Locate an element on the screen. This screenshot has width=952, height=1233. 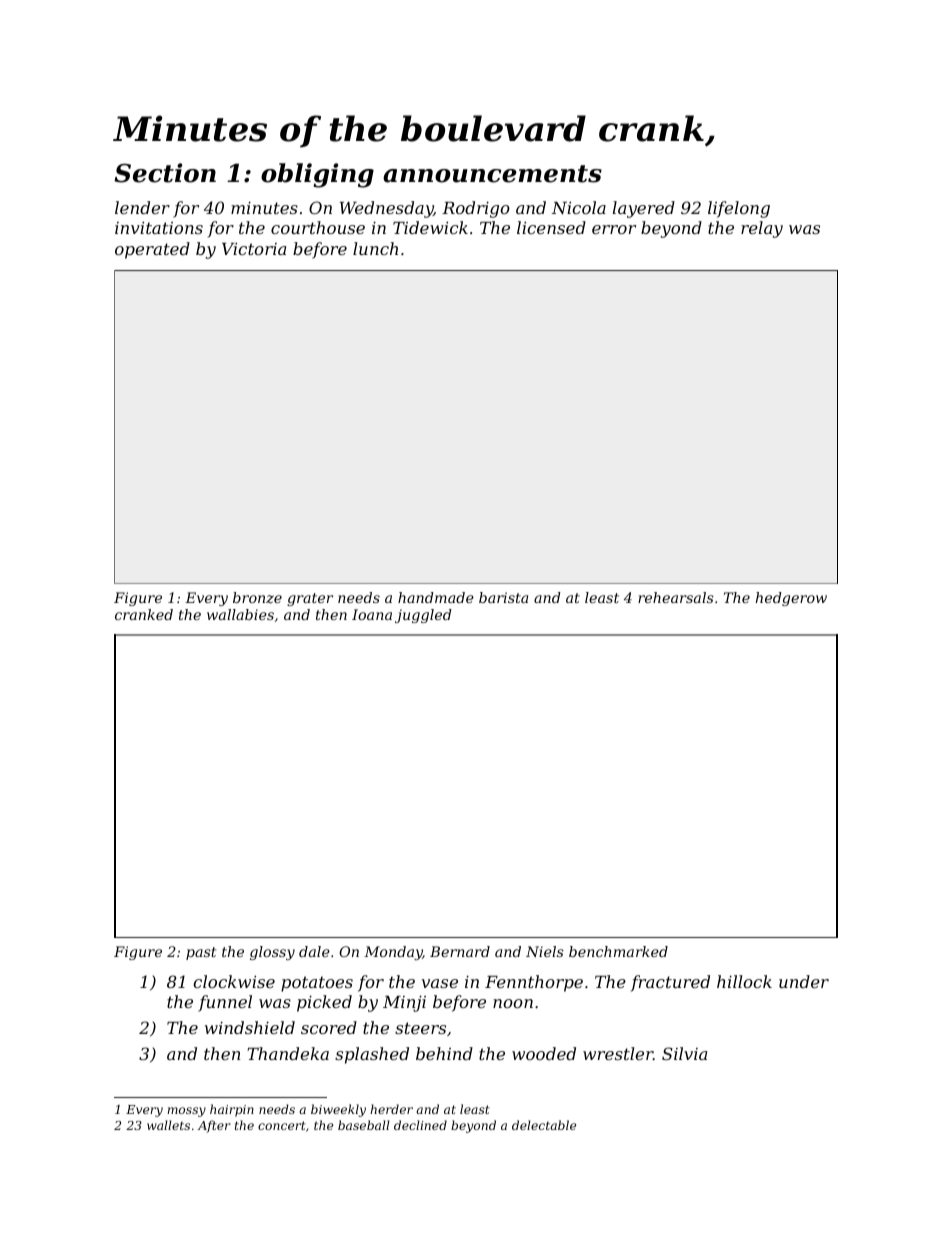
licensed is located at coordinates (551, 227).
